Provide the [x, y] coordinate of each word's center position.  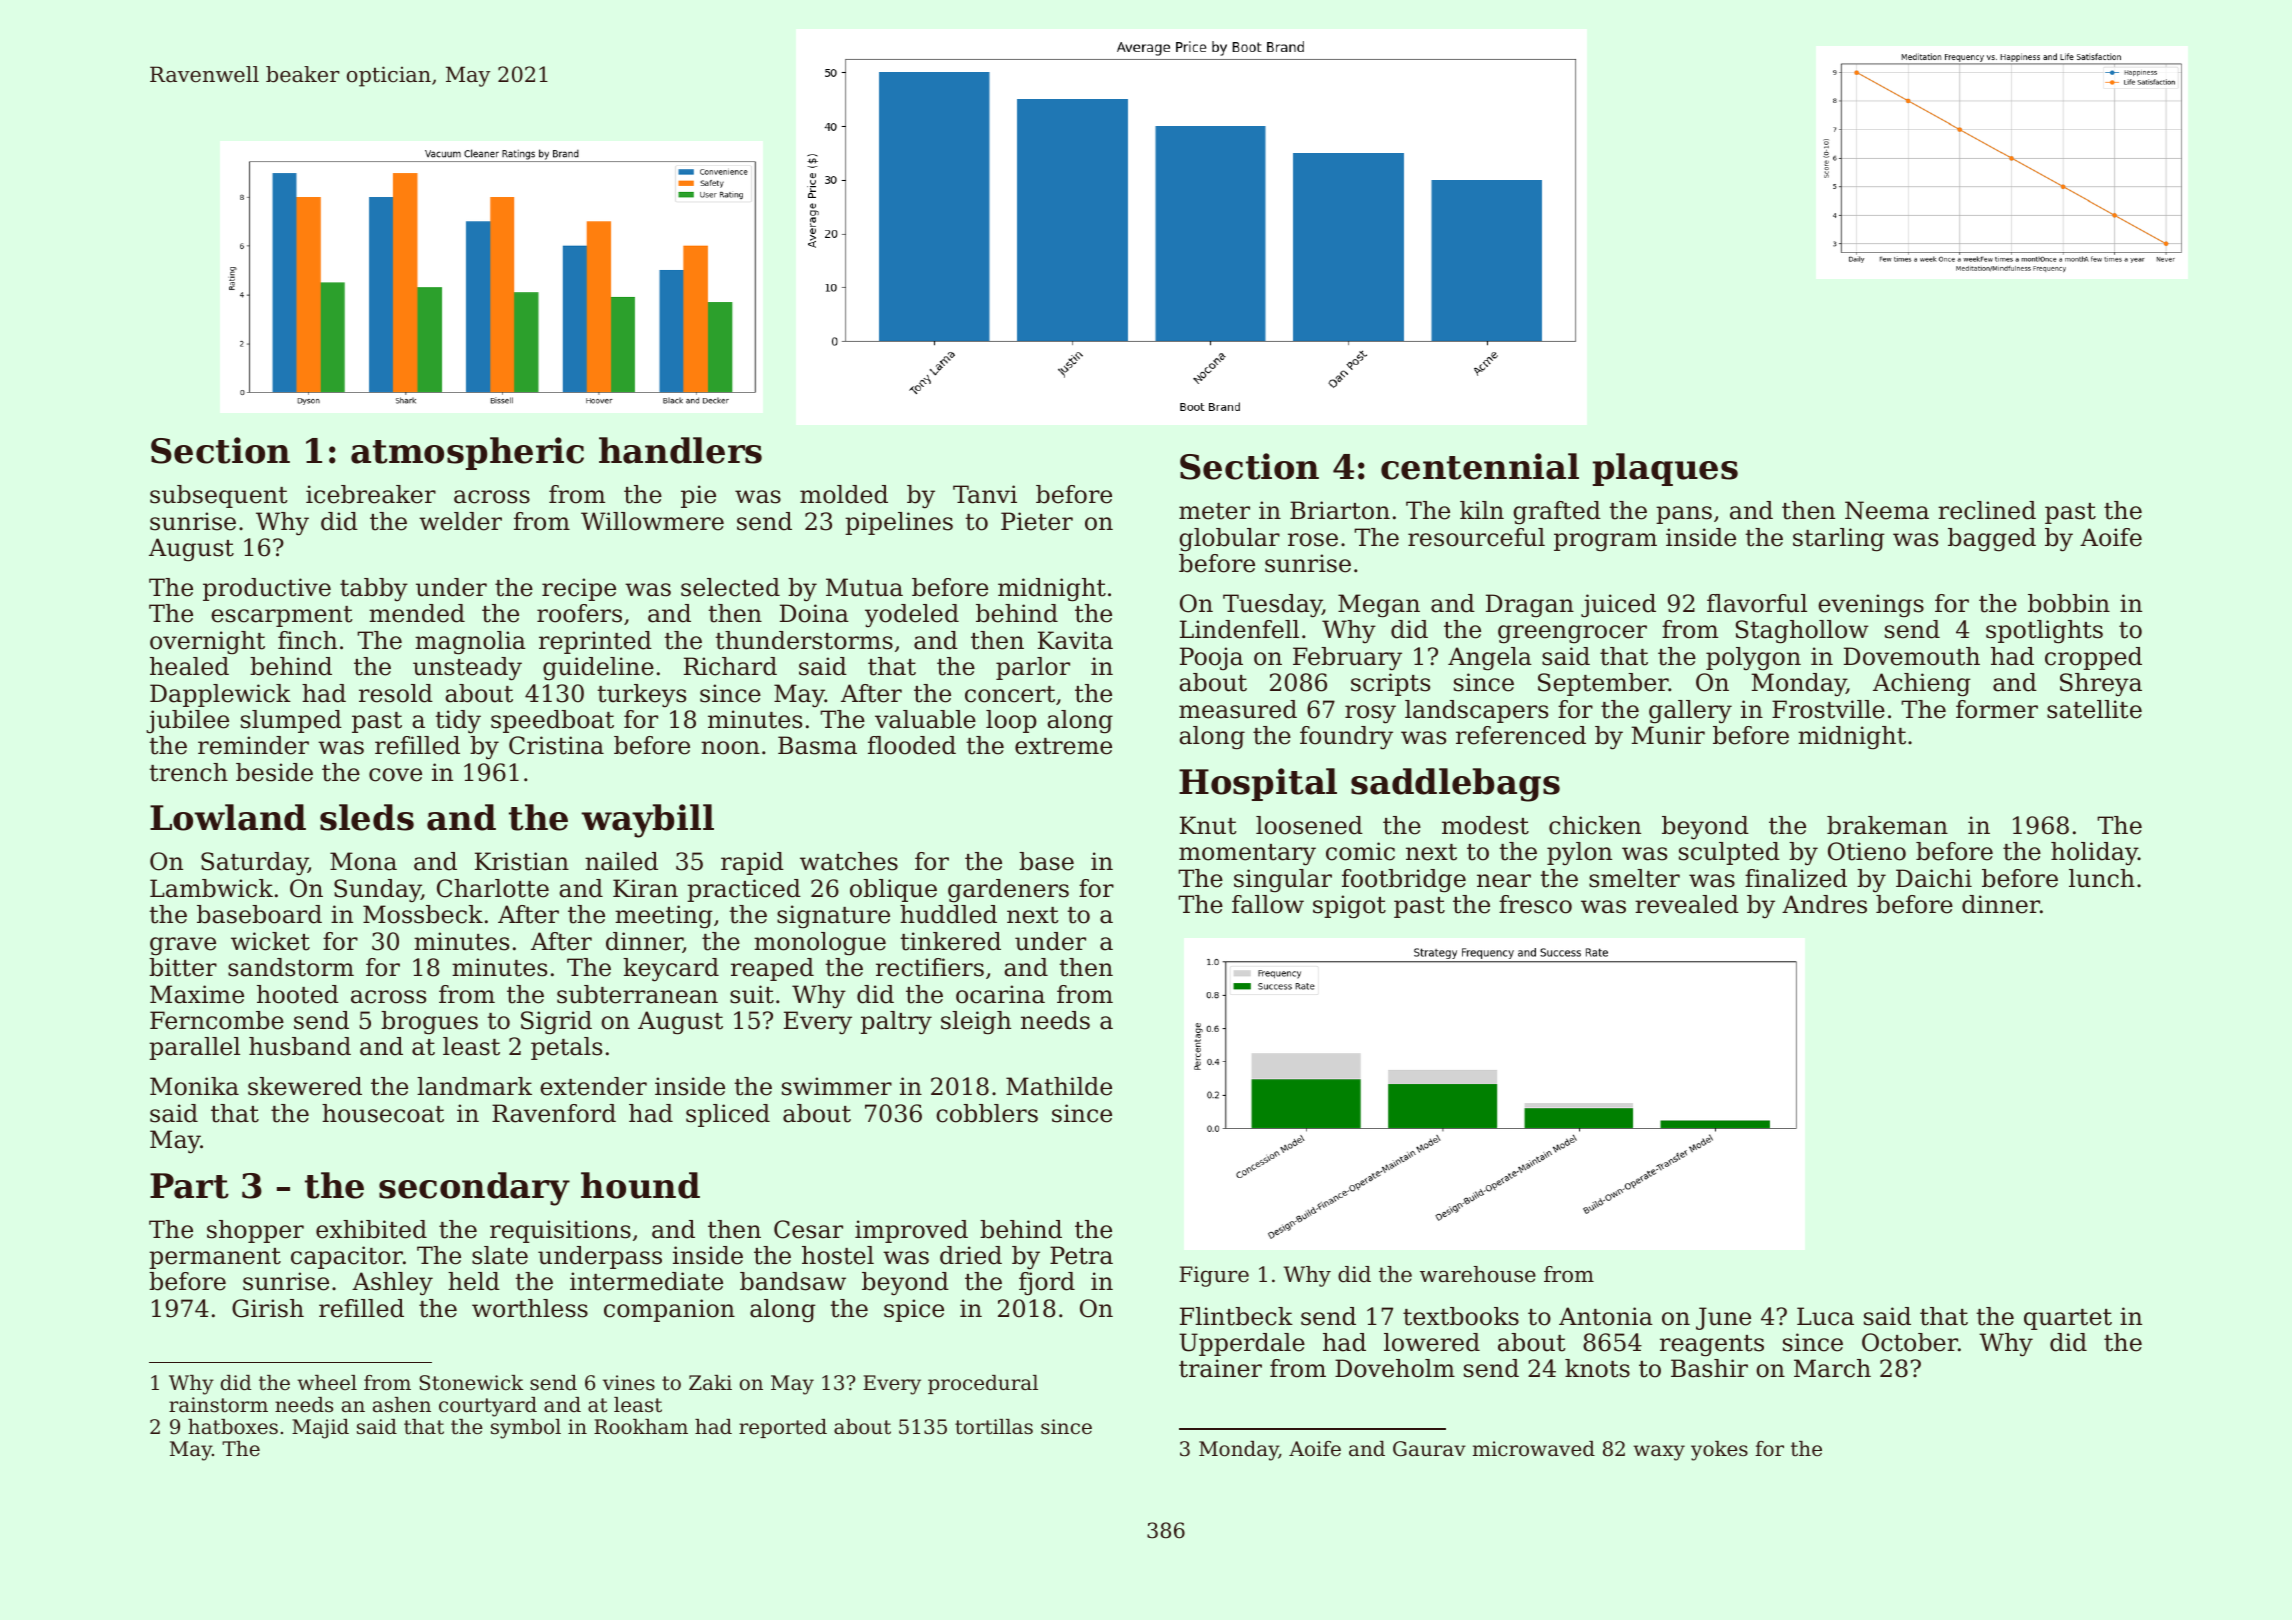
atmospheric [467, 453]
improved [911, 1231]
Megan [1379, 606]
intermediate [646, 1281]
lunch [2102, 878]
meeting [664, 917]
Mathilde [1059, 1086]
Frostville [1828, 709]
